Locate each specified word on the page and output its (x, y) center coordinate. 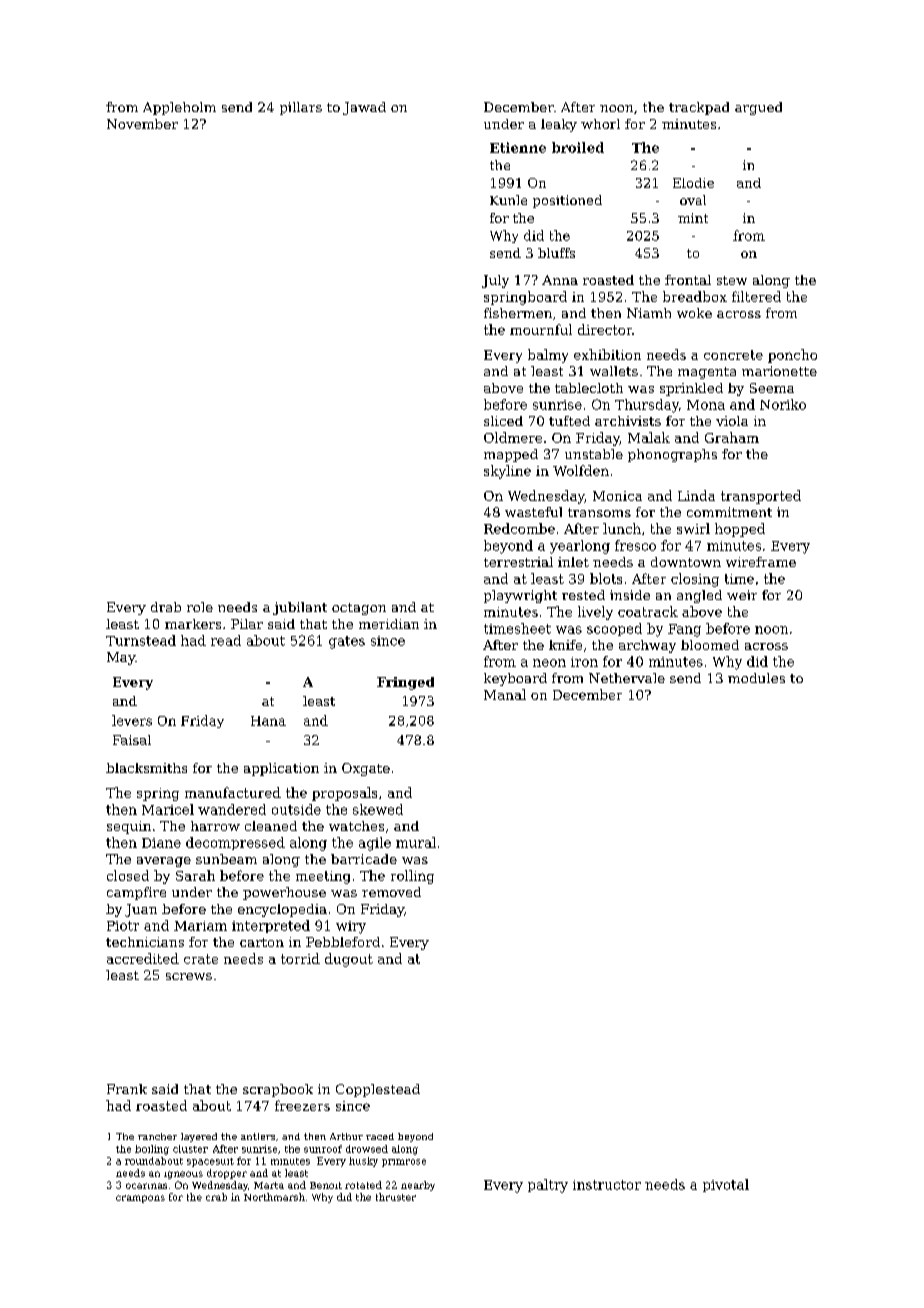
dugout (349, 960)
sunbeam (226, 859)
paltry (548, 1186)
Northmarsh (274, 1197)
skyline (507, 472)
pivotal (726, 1185)
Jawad (364, 108)
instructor (607, 1185)
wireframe (761, 562)
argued (758, 108)
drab (166, 607)
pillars (301, 108)
